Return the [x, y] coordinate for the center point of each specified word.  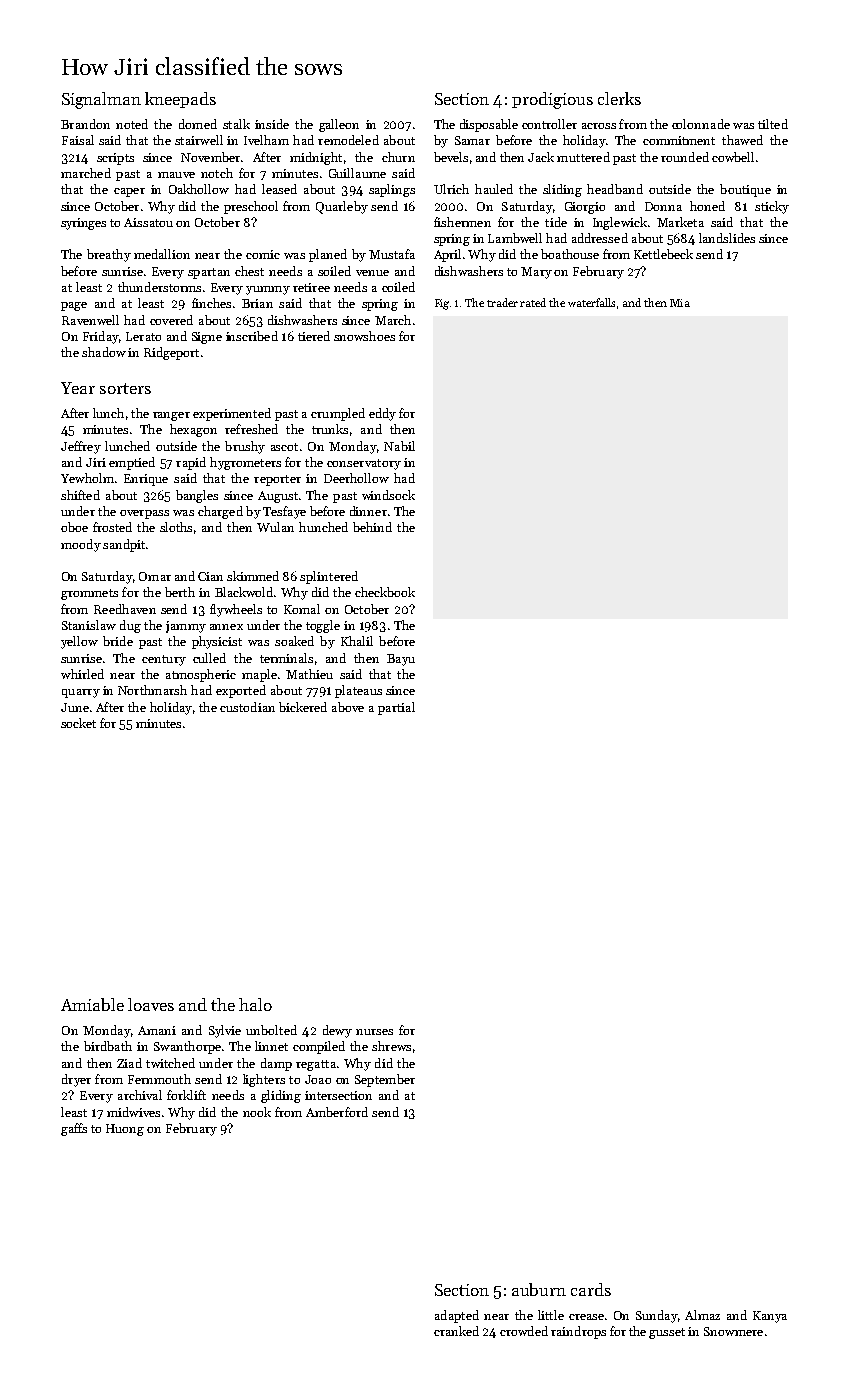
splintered [329, 577]
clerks [619, 98]
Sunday [656, 1316]
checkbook [385, 592]
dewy [337, 1031]
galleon [339, 125]
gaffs [74, 1129]
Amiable [92, 1004]
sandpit [124, 545]
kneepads [180, 100]
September [385, 1080]
